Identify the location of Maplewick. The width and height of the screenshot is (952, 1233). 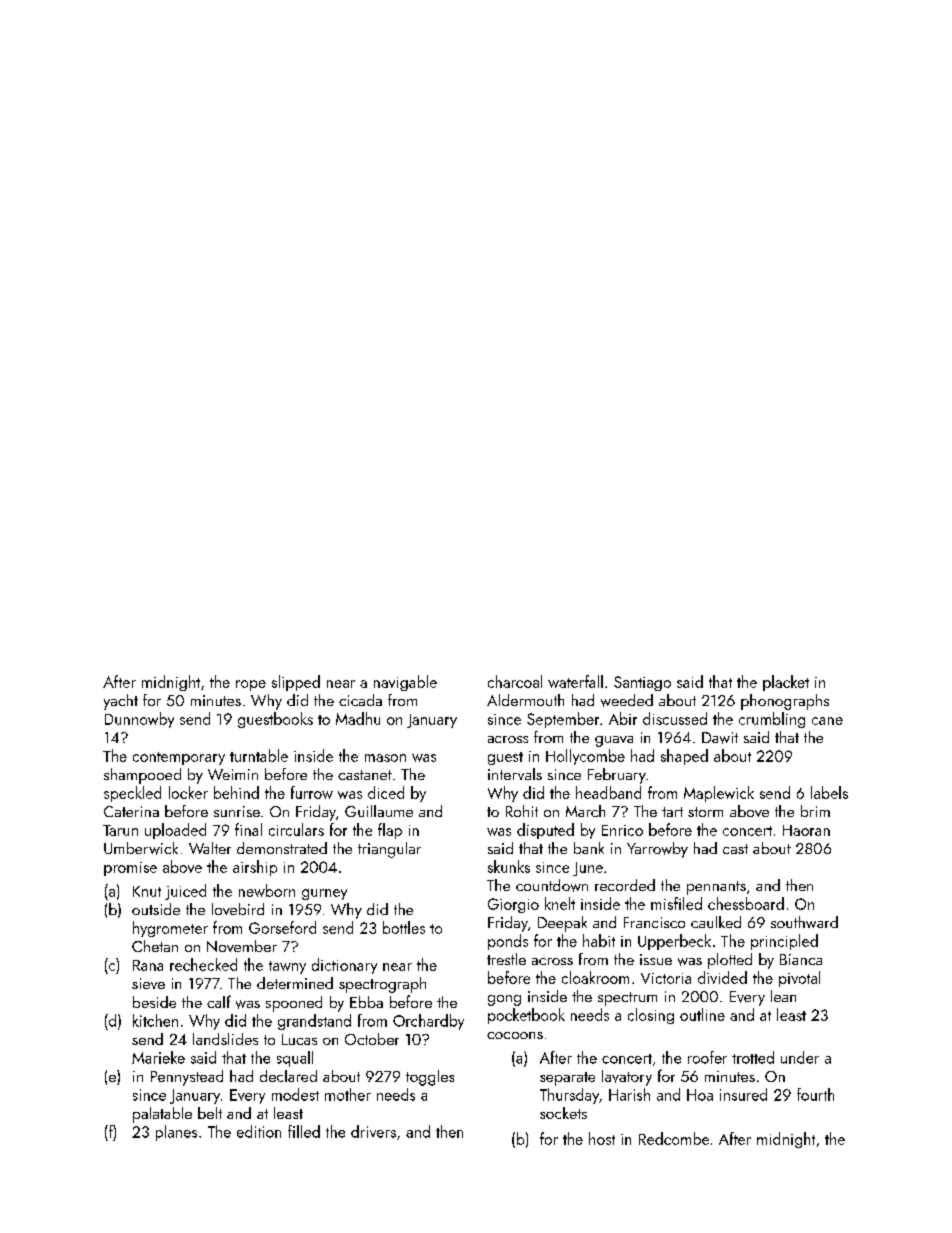
(719, 794).
